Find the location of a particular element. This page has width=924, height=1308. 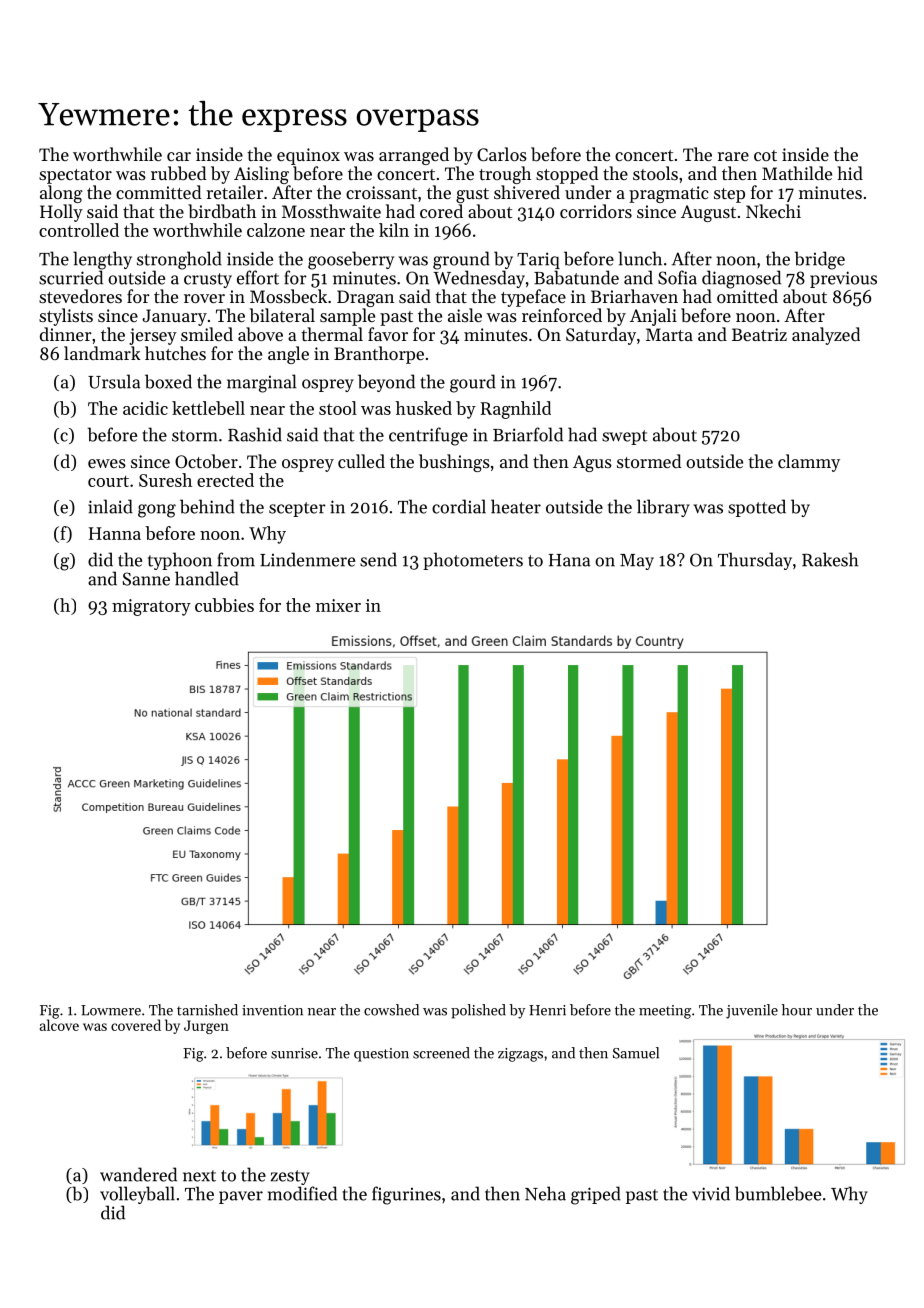

beyond is located at coordinates (386, 383).
